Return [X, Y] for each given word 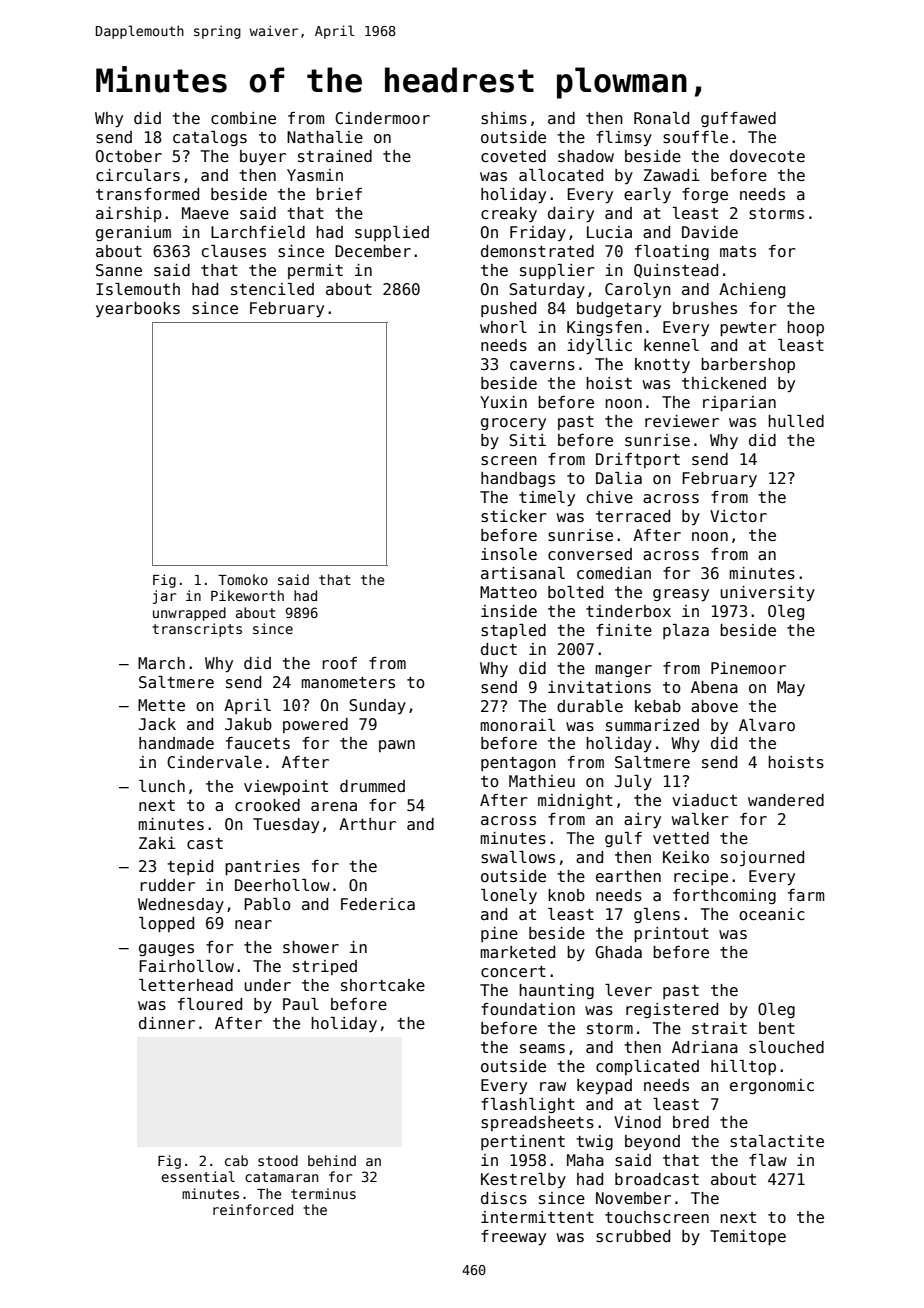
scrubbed [633, 1236]
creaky [509, 214]
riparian [739, 403]
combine [243, 118]
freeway [513, 1238]
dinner [167, 1023]
